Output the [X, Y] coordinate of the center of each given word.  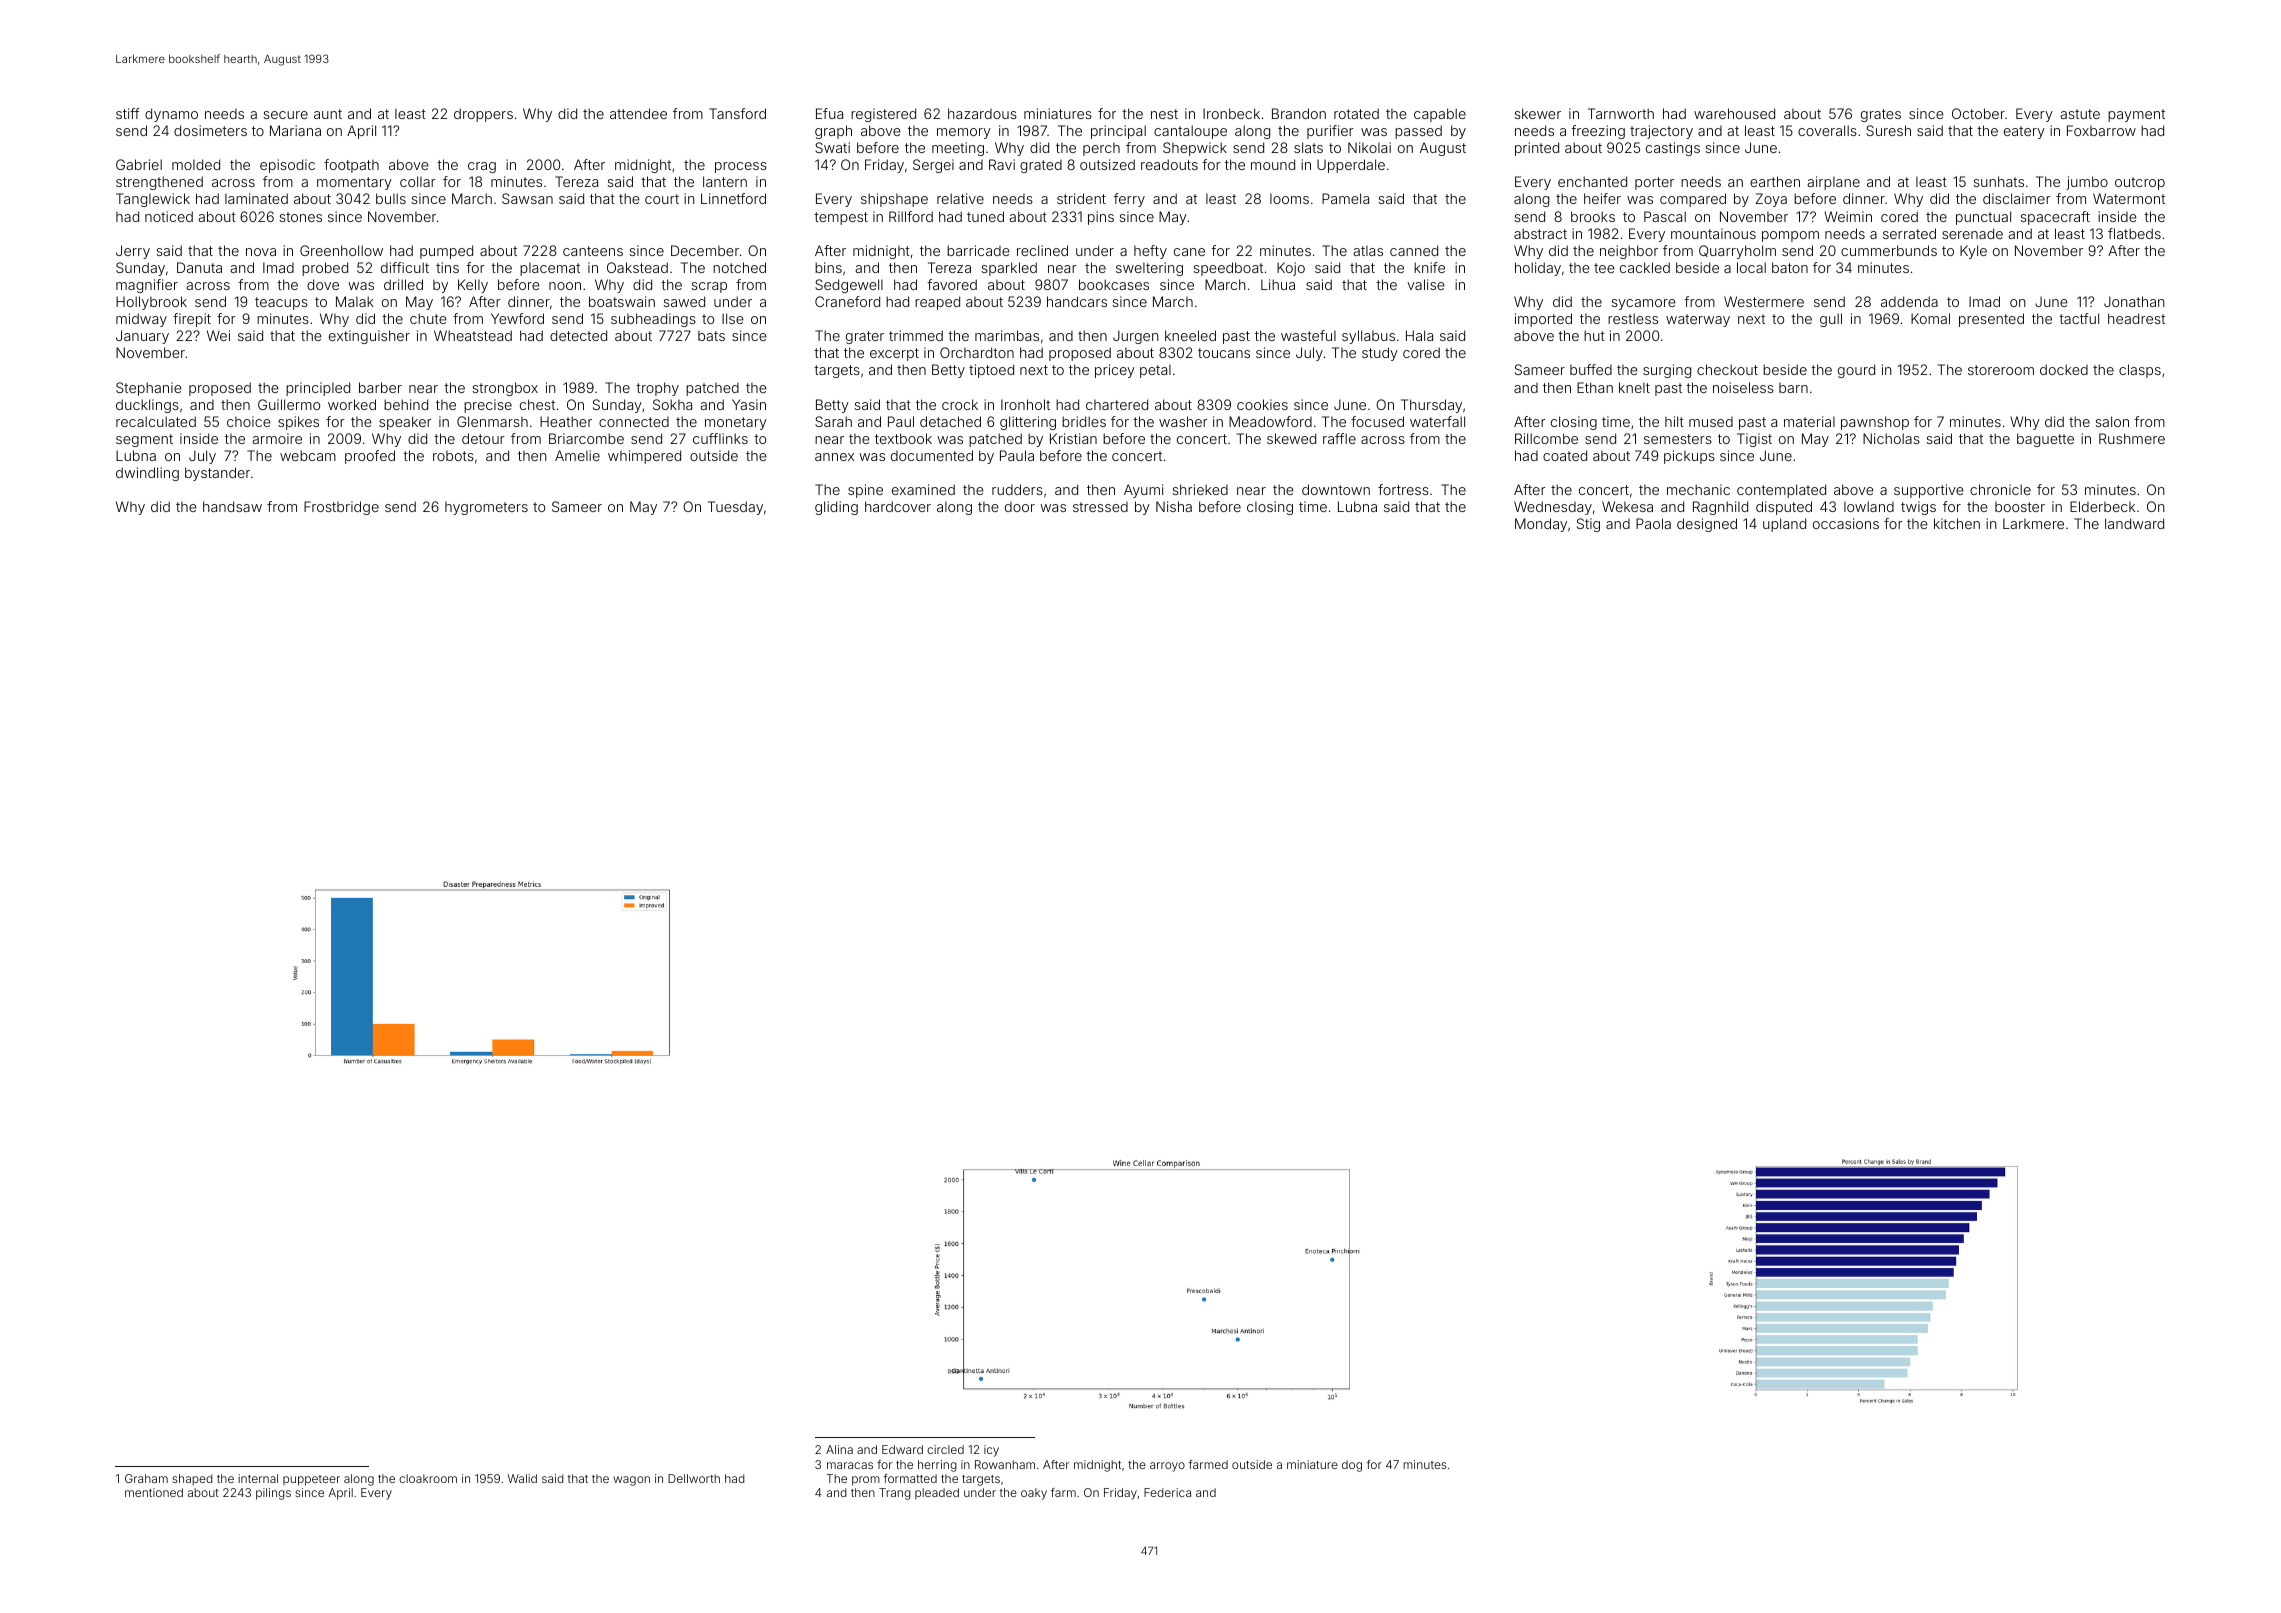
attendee [638, 113]
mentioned [154, 1492]
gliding [836, 508]
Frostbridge [341, 508]
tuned [985, 216]
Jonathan [2134, 301]
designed [1707, 525]
